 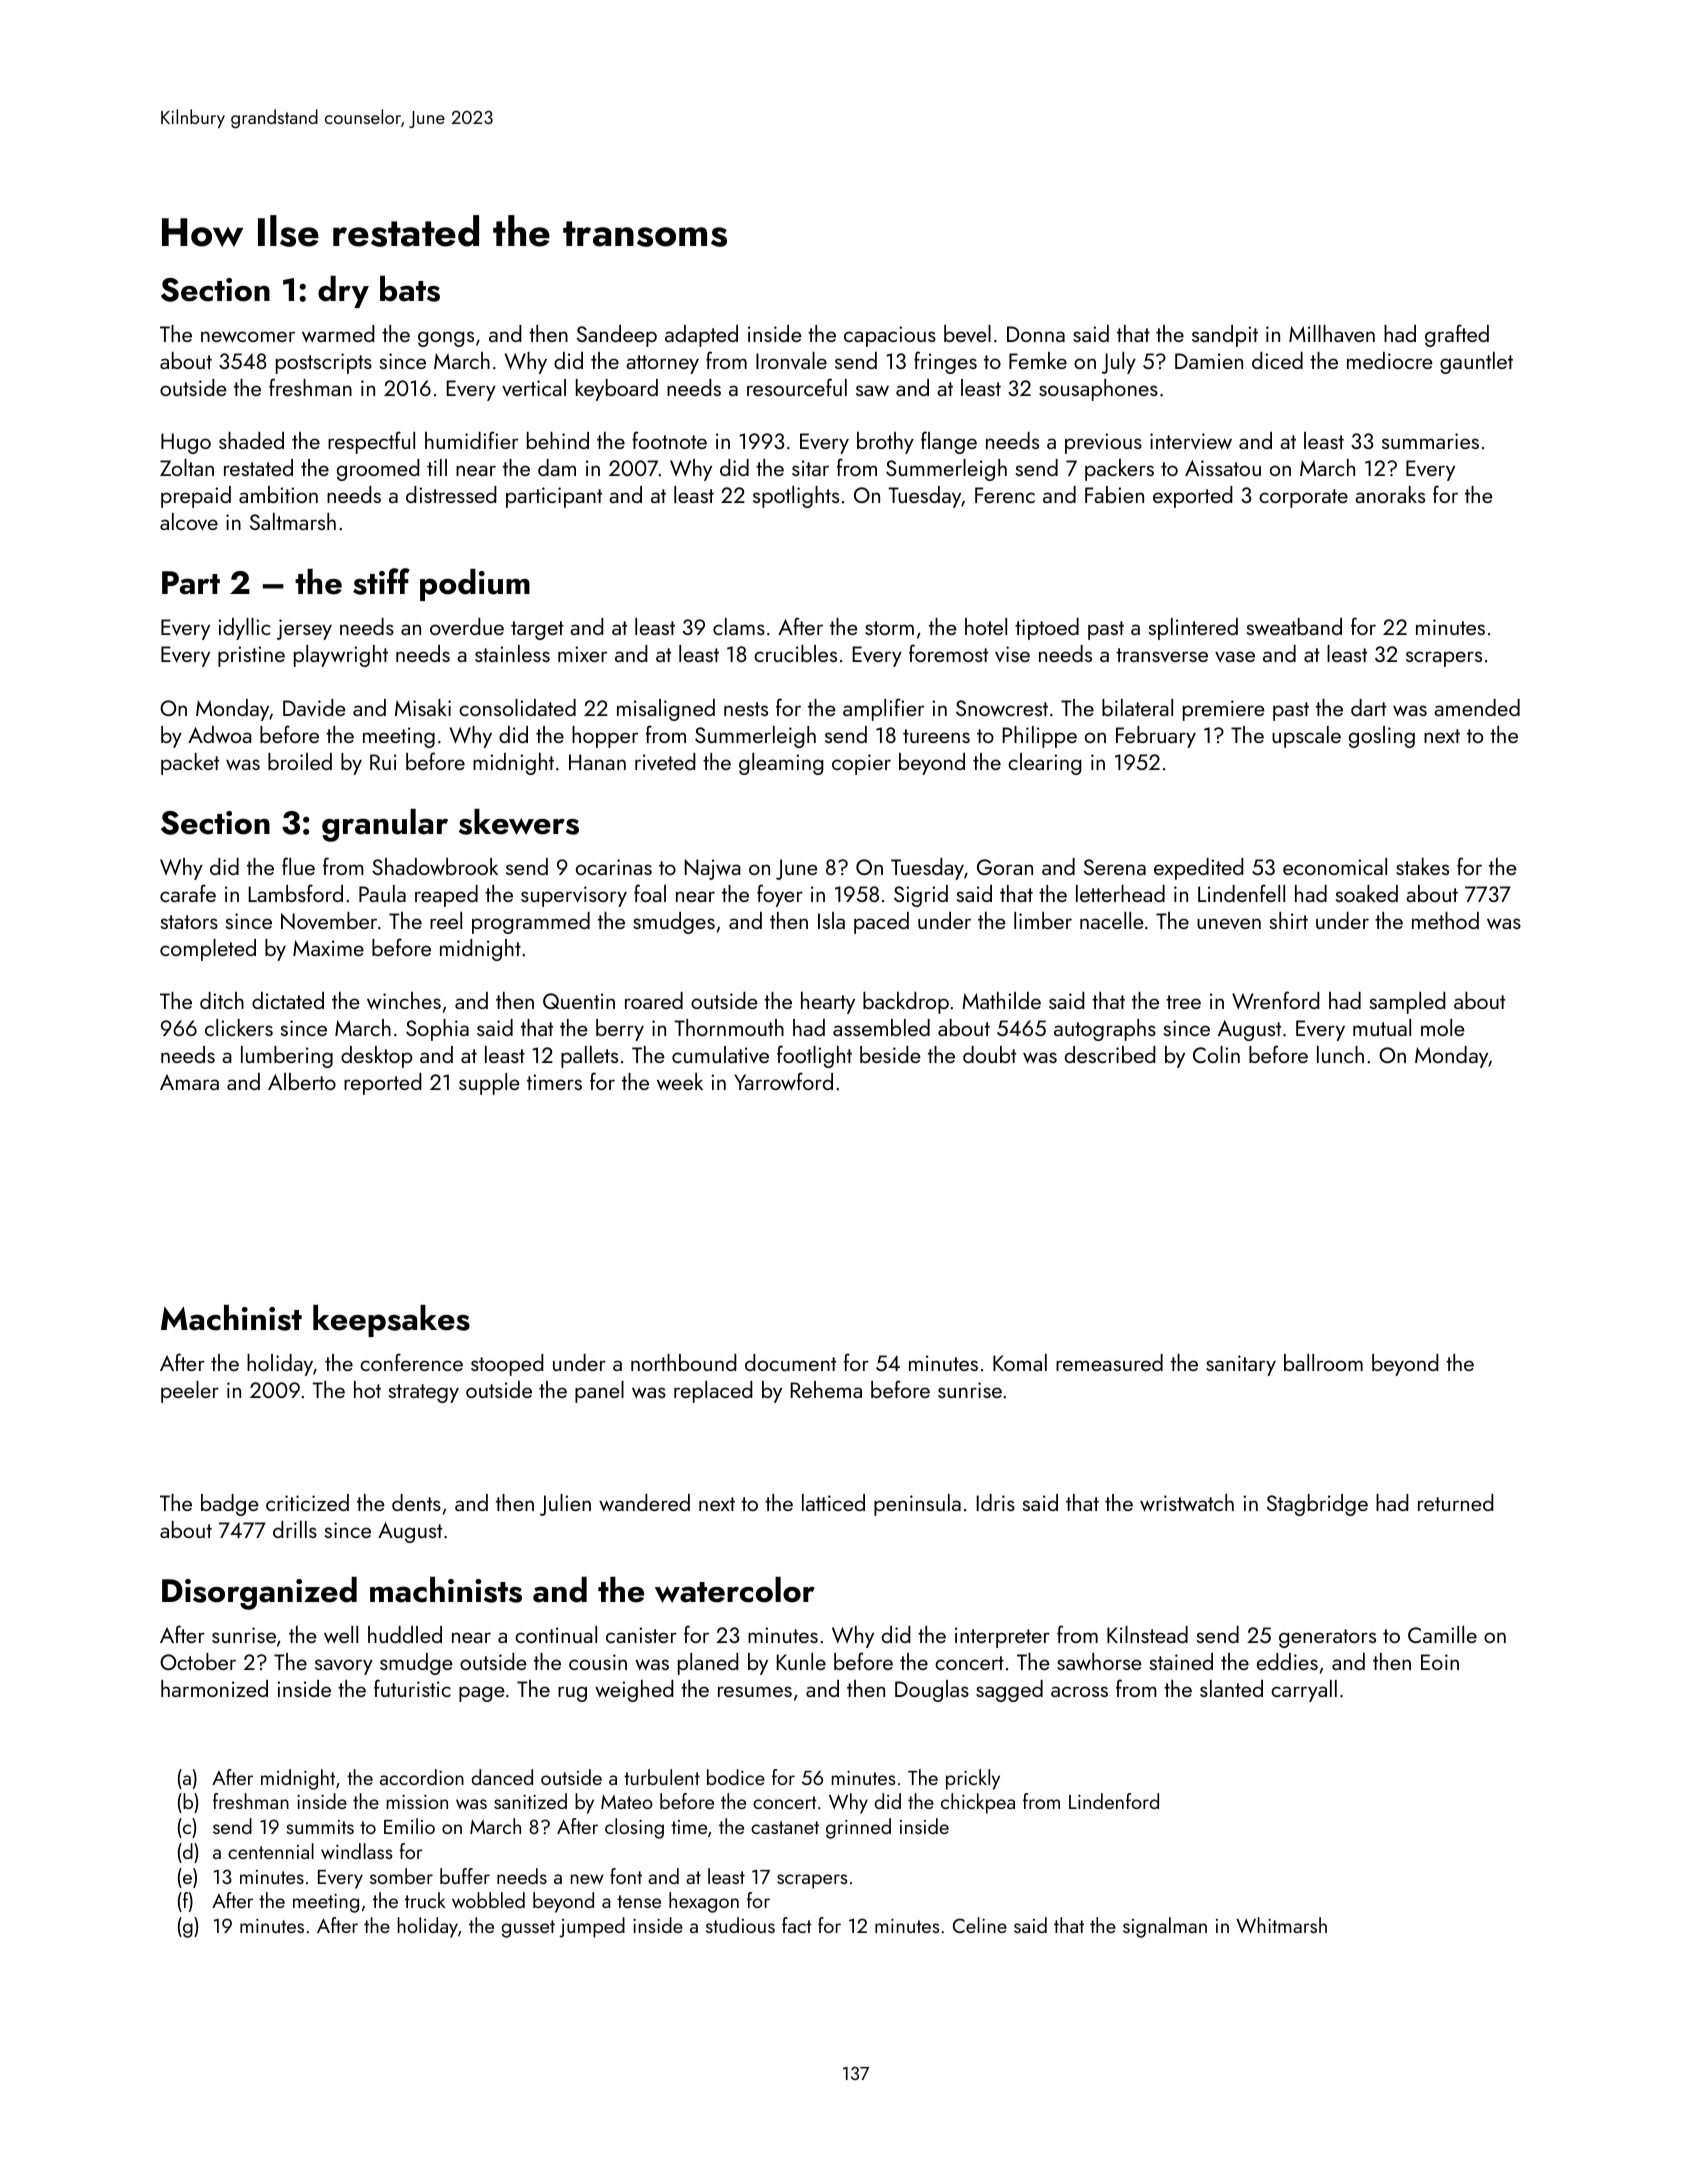 What do you see at coordinates (996, 1502) in the image?
I see `Idris` at bounding box center [996, 1502].
